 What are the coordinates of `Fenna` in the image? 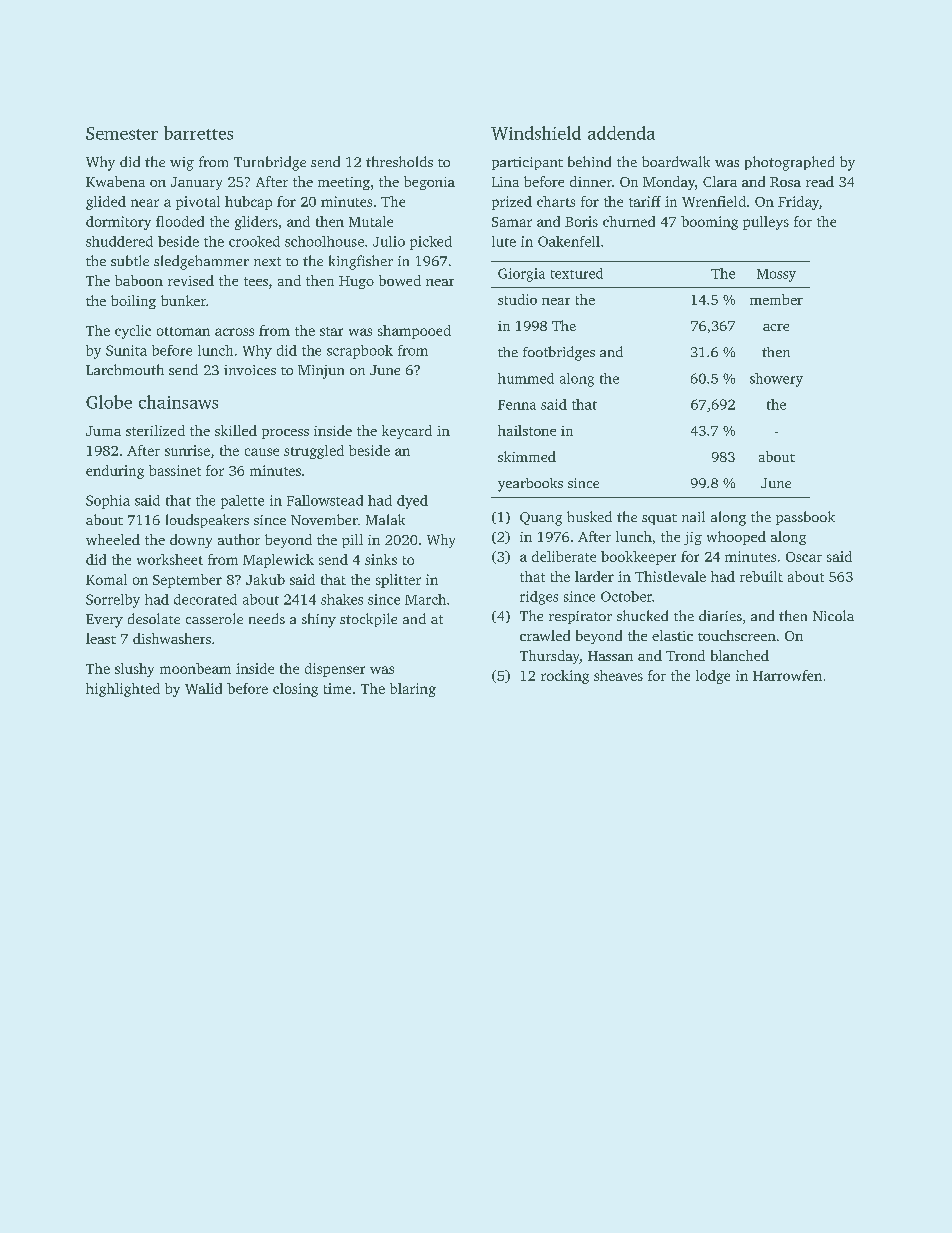 It's located at (517, 405).
